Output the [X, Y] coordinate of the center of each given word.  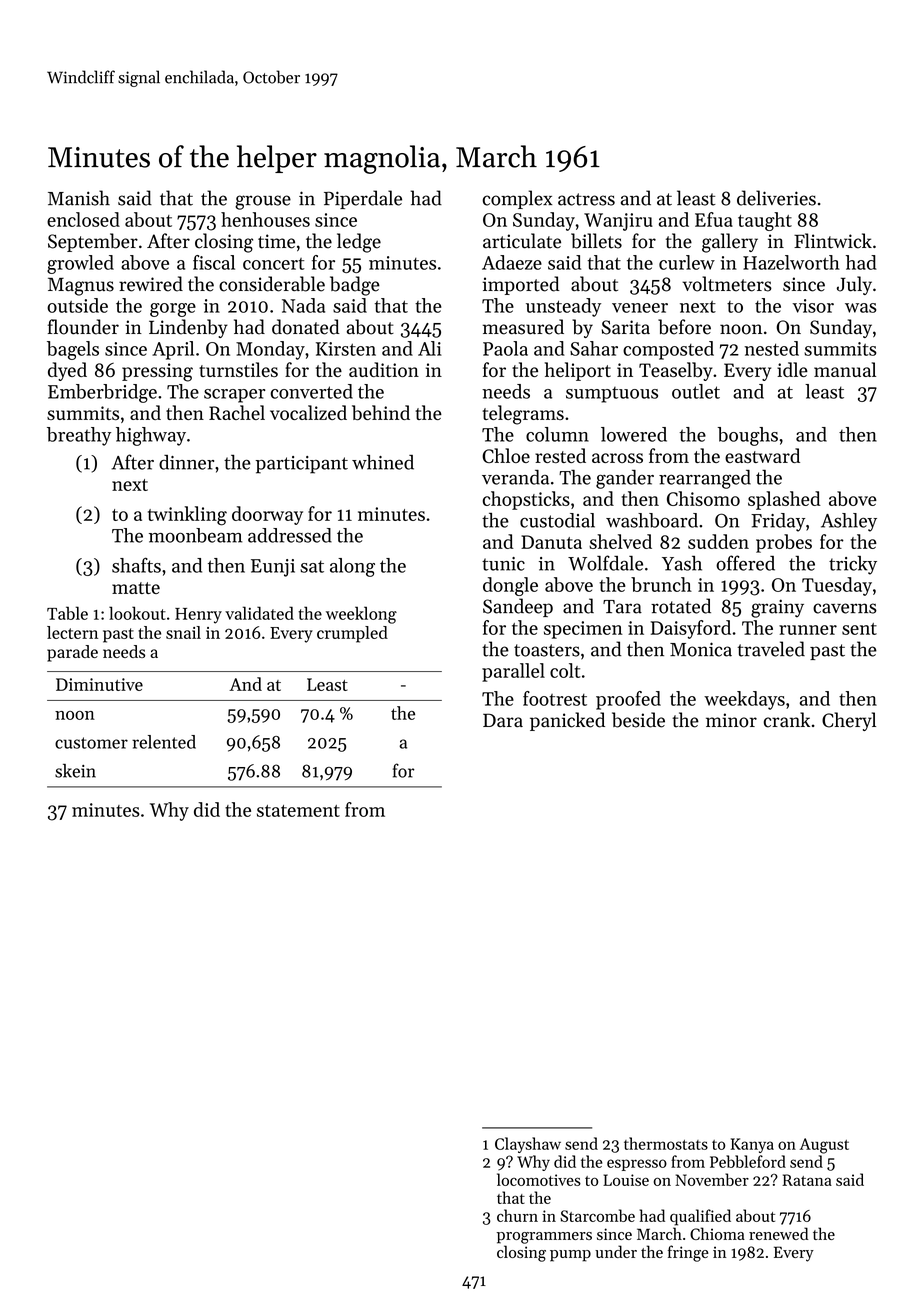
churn [517, 1215]
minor [731, 720]
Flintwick [833, 241]
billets [596, 241]
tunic [503, 564]
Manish [79, 198]
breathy [79, 436]
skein [75, 771]
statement [298, 811]
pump [570, 1256]
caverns [845, 608]
